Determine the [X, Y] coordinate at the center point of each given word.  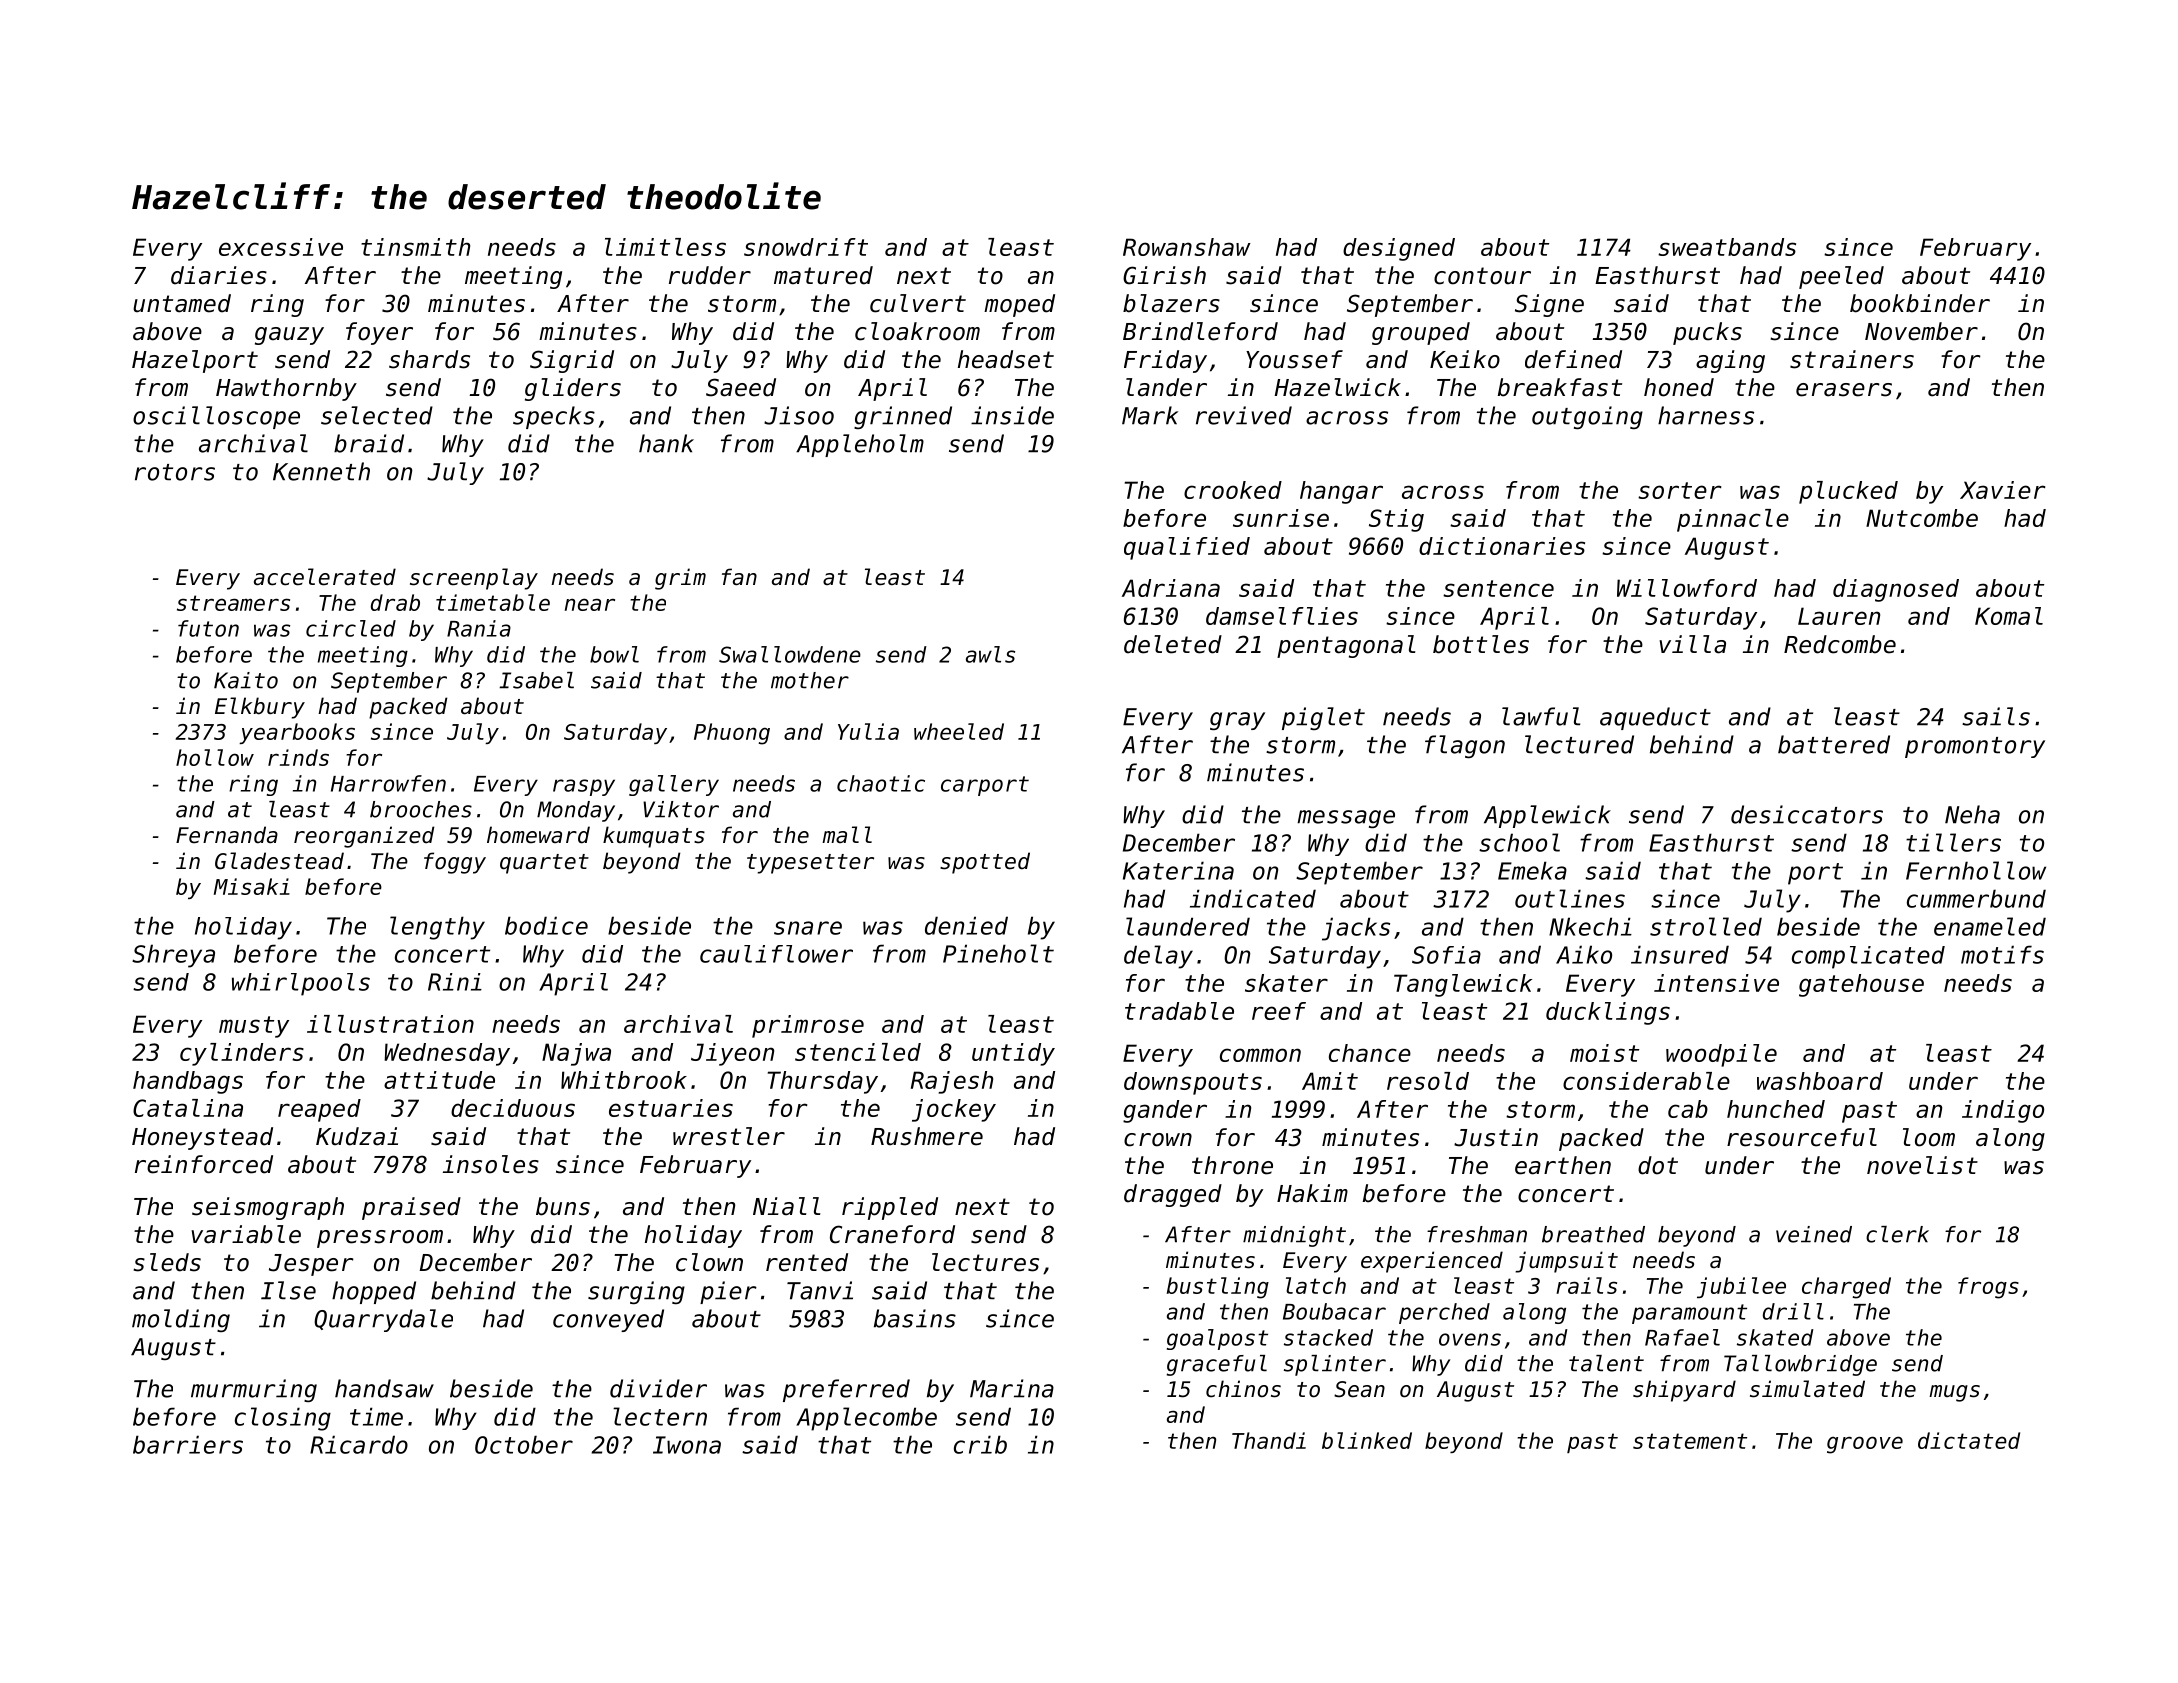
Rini [455, 982]
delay [1158, 957]
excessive [281, 247]
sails [1996, 716]
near [590, 604]
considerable [1646, 1081]
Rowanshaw [1187, 247]
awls [990, 654]
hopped [374, 1292]
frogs [1988, 1288]
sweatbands [1727, 247]
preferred [846, 1390]
